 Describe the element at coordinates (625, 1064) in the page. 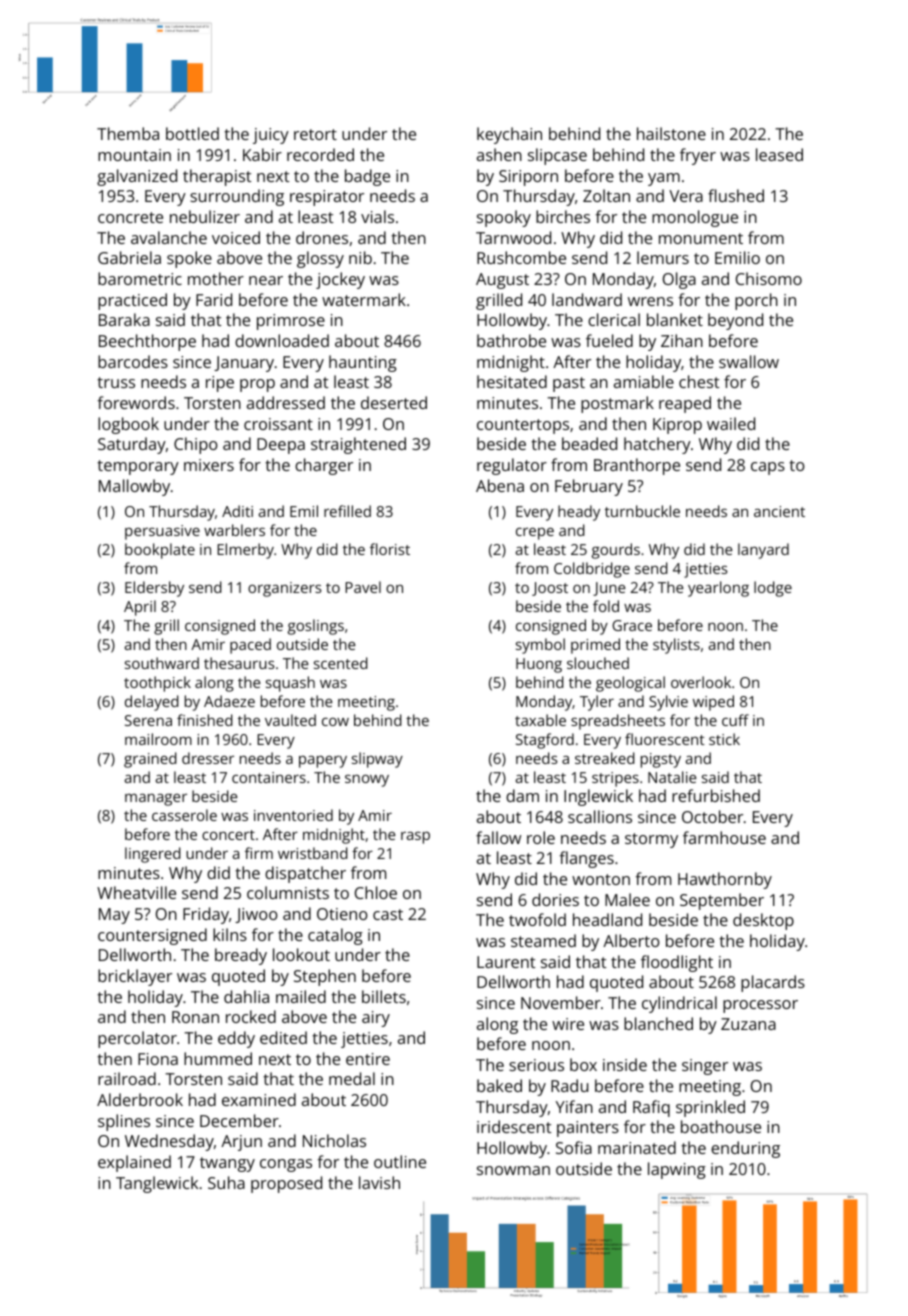

I see `inside` at that location.
